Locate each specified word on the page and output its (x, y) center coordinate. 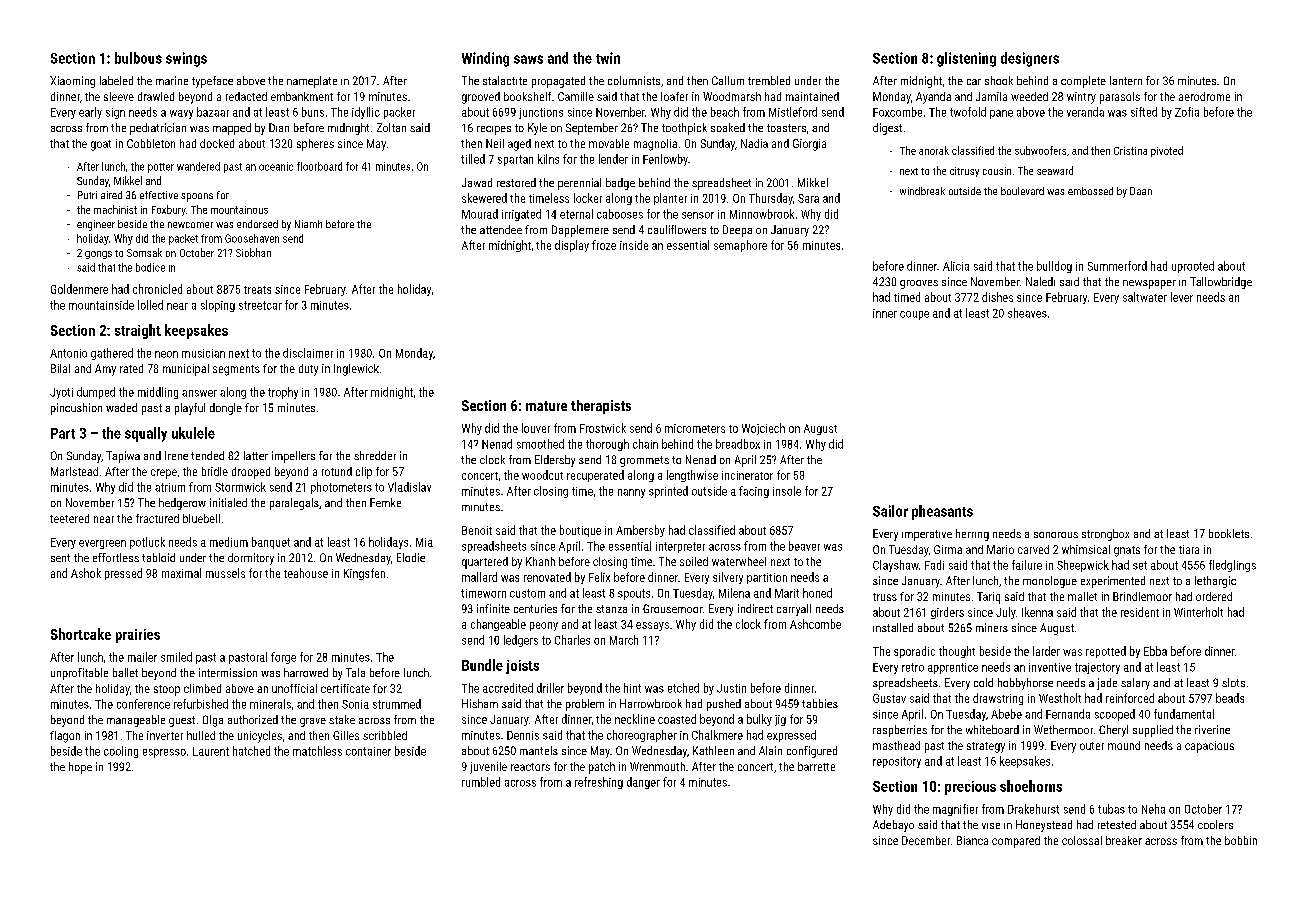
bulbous (138, 58)
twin (608, 58)
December (926, 840)
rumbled (481, 782)
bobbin (1241, 840)
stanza (611, 609)
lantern (1126, 80)
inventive (1050, 667)
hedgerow (182, 504)
